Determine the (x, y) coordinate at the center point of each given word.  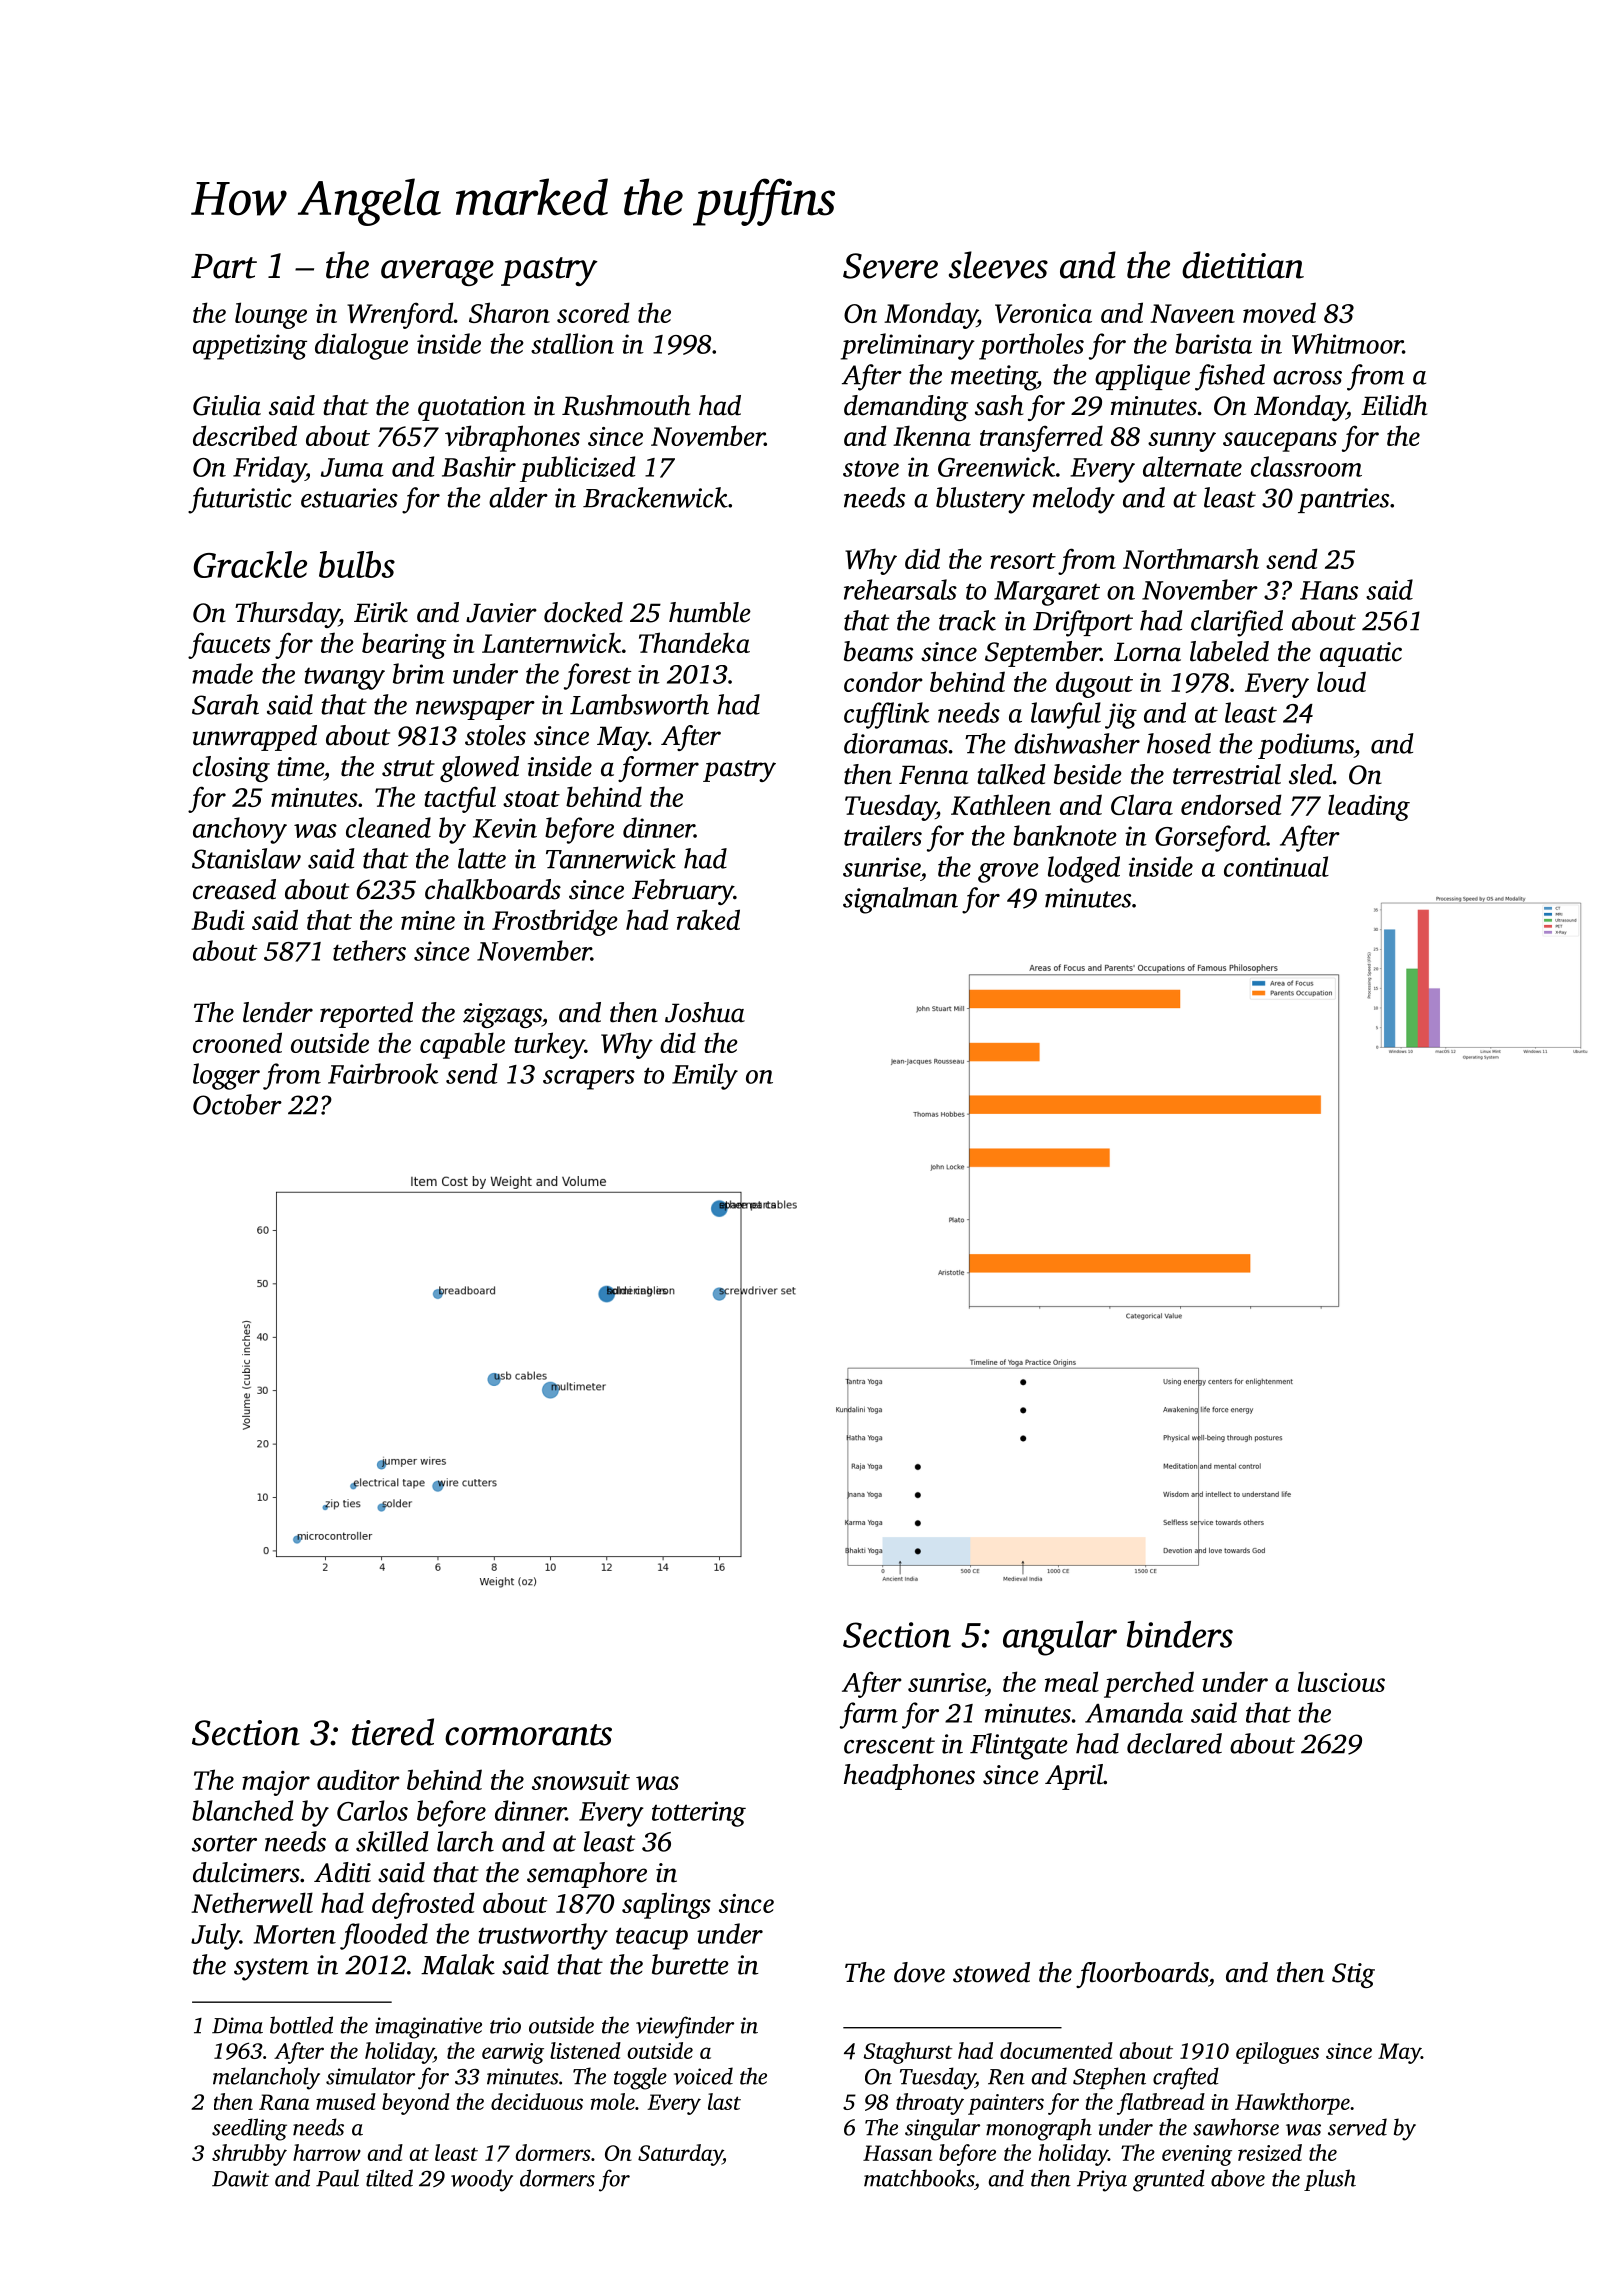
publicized (577, 469)
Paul (337, 2178)
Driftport (1083, 623)
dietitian (1243, 265)
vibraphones (512, 438)
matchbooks (919, 2178)
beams (878, 651)
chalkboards (493, 889)
